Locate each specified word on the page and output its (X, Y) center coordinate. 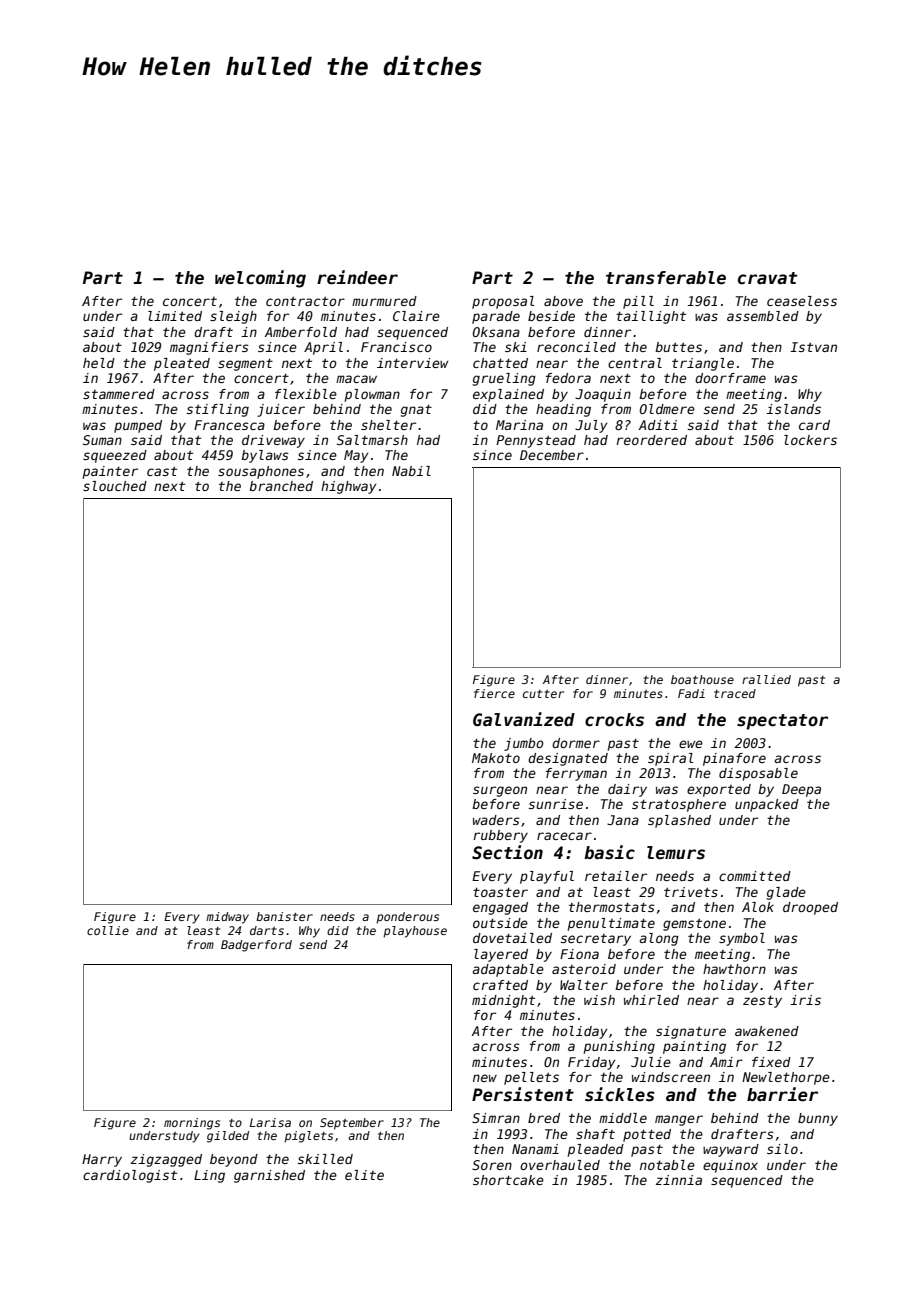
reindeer (357, 277)
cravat (768, 278)
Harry (102, 1160)
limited (175, 316)
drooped (810, 908)
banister (284, 916)
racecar (564, 836)
